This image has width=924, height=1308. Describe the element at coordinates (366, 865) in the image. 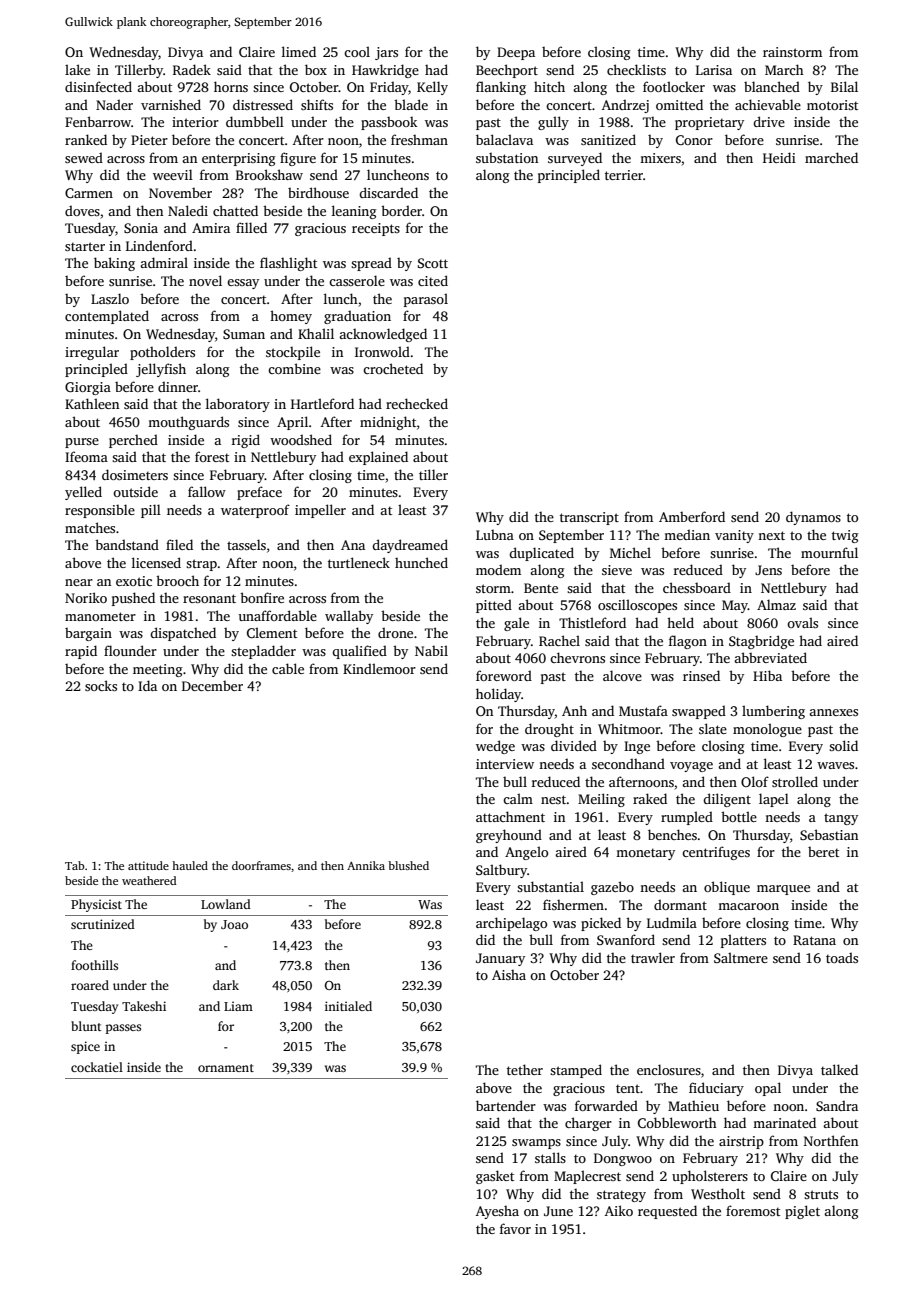

I see `Annika` at that location.
